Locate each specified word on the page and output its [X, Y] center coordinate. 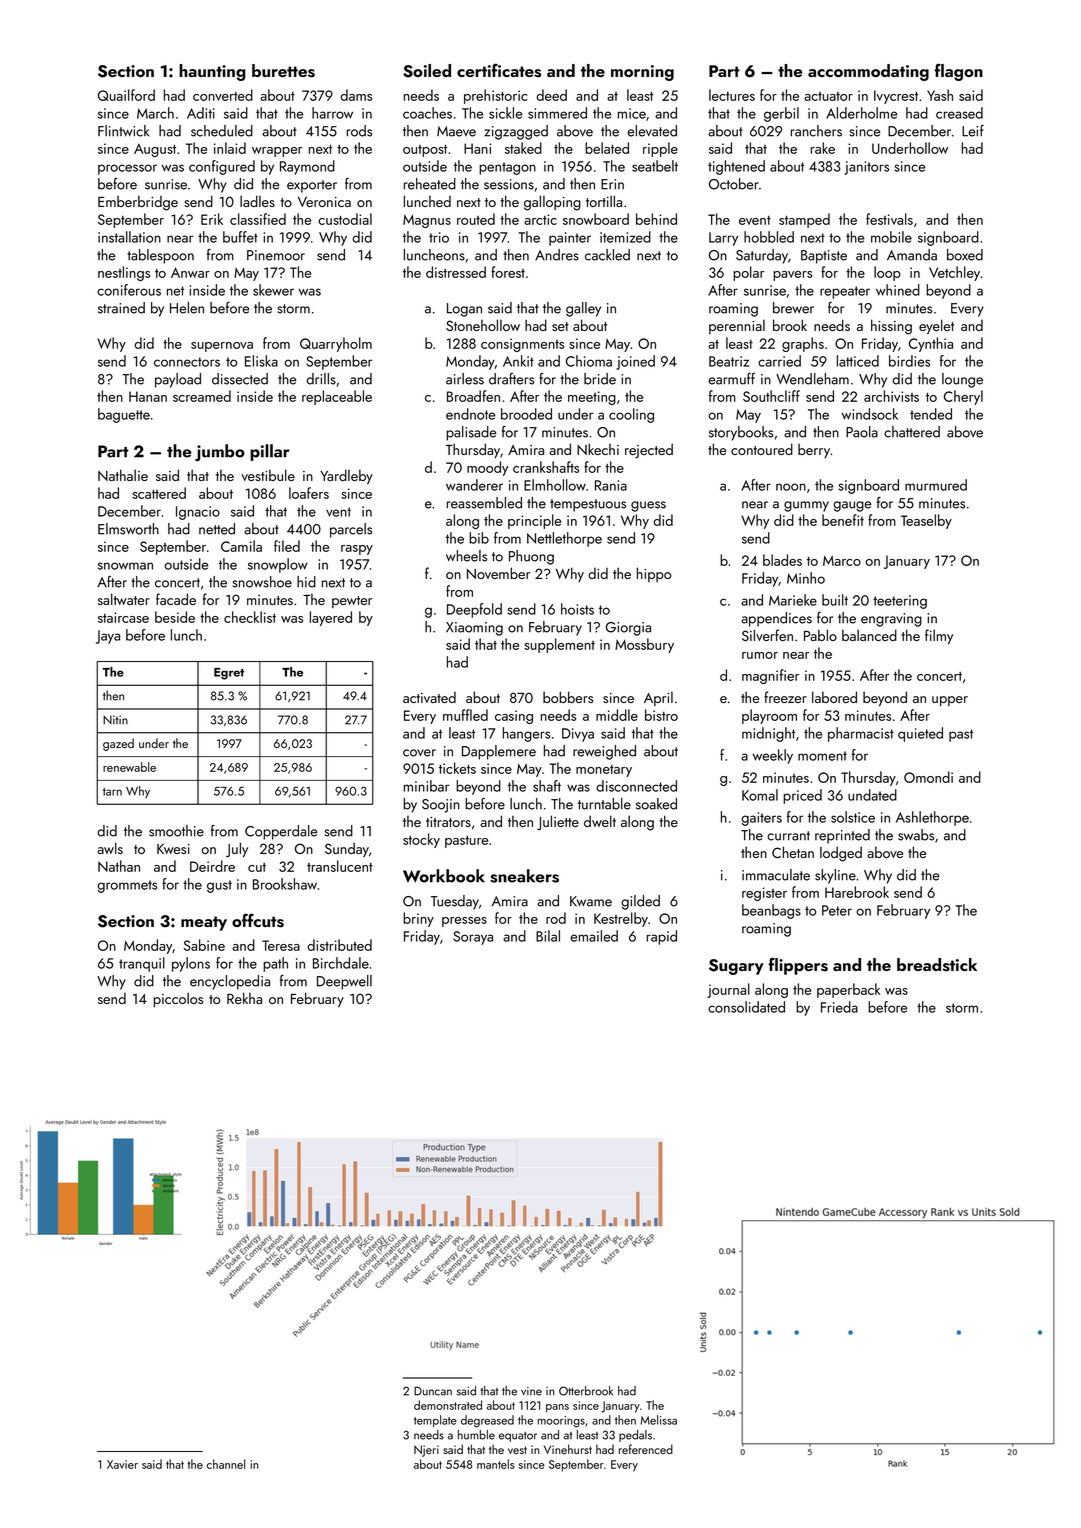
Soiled [427, 71]
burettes [283, 71]
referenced [646, 1449]
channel [226, 1464]
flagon [959, 72]
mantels [496, 1464]
